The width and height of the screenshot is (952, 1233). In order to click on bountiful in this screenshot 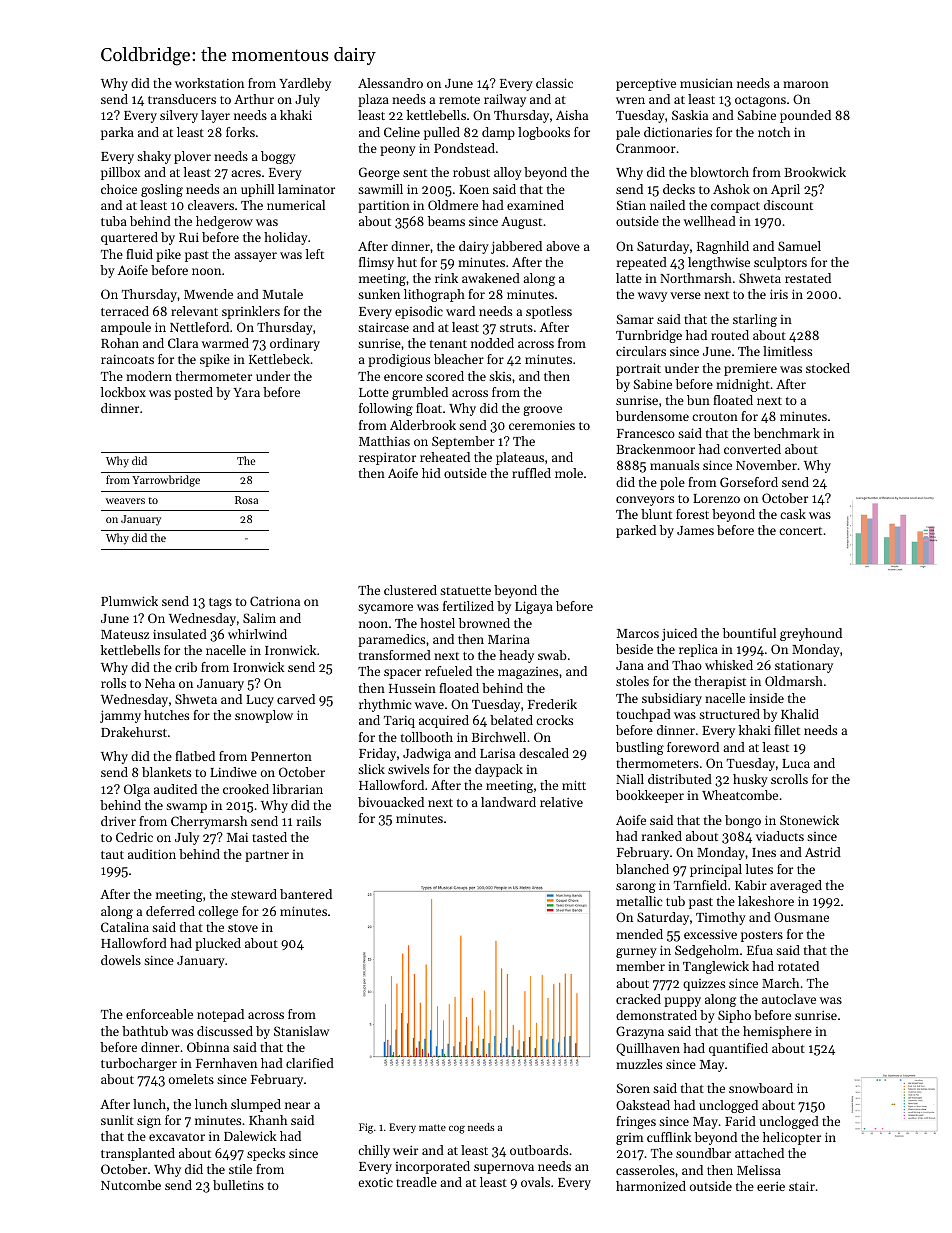, I will do `click(749, 633)`.
